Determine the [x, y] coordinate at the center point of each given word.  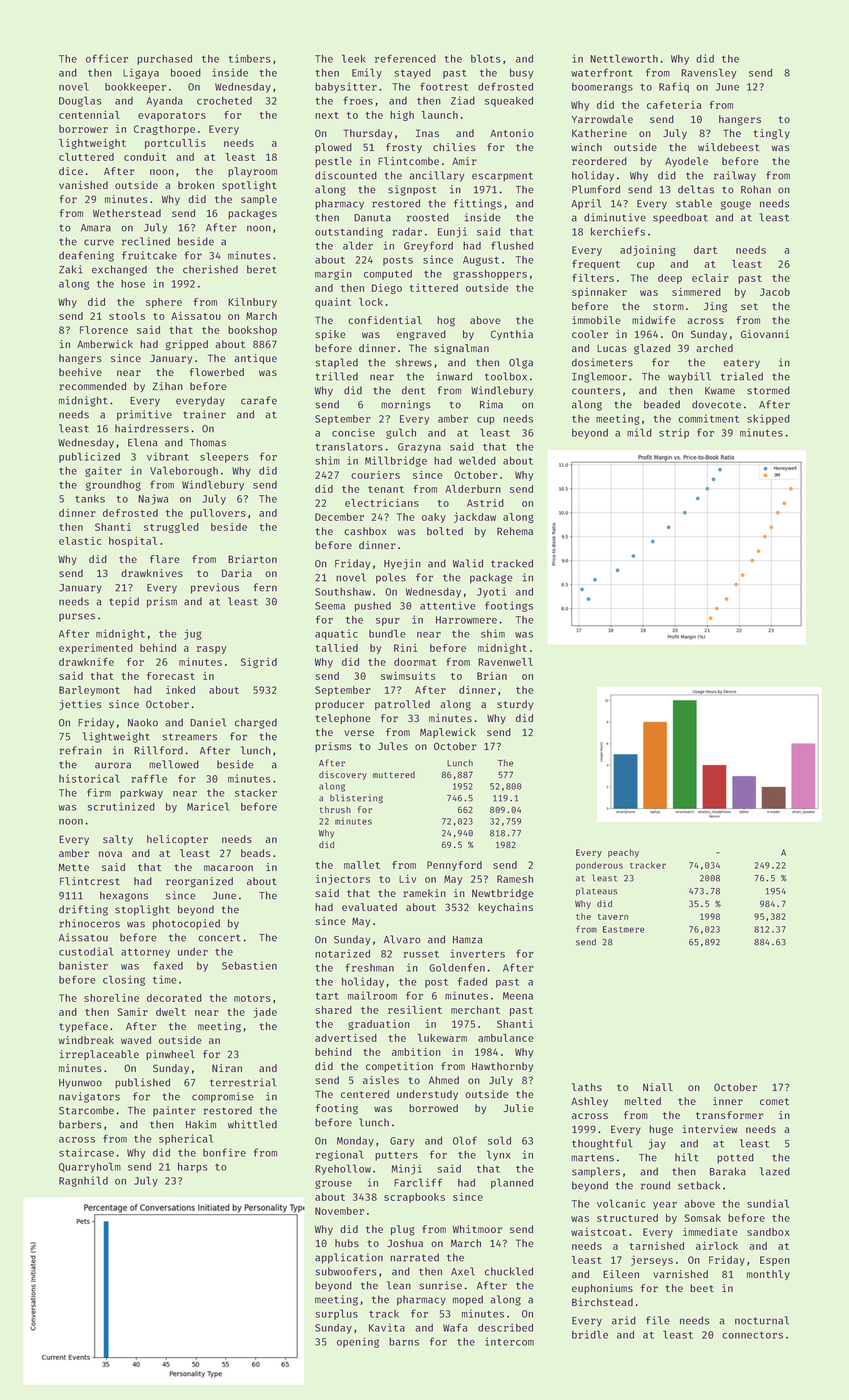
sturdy [515, 705]
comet [774, 1101]
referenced [405, 58]
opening [358, 1342]
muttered [394, 774]
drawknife [86, 662]
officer [107, 58]
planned [512, 1183]
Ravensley [709, 73]
